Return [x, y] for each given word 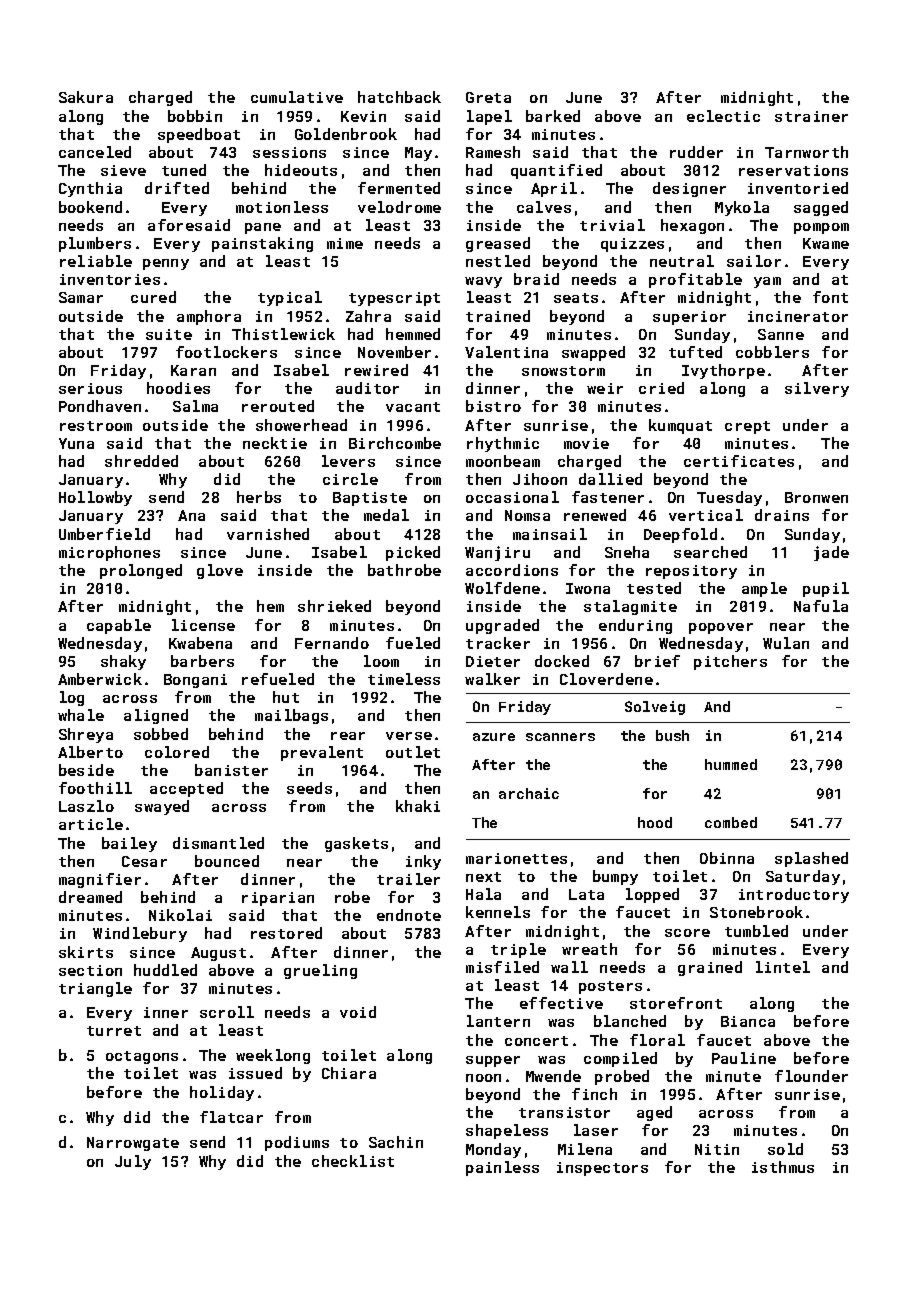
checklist [353, 1161]
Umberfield [104, 534]
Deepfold [680, 535]
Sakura [86, 97]
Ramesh [493, 152]
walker [492, 679]
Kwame [826, 243]
